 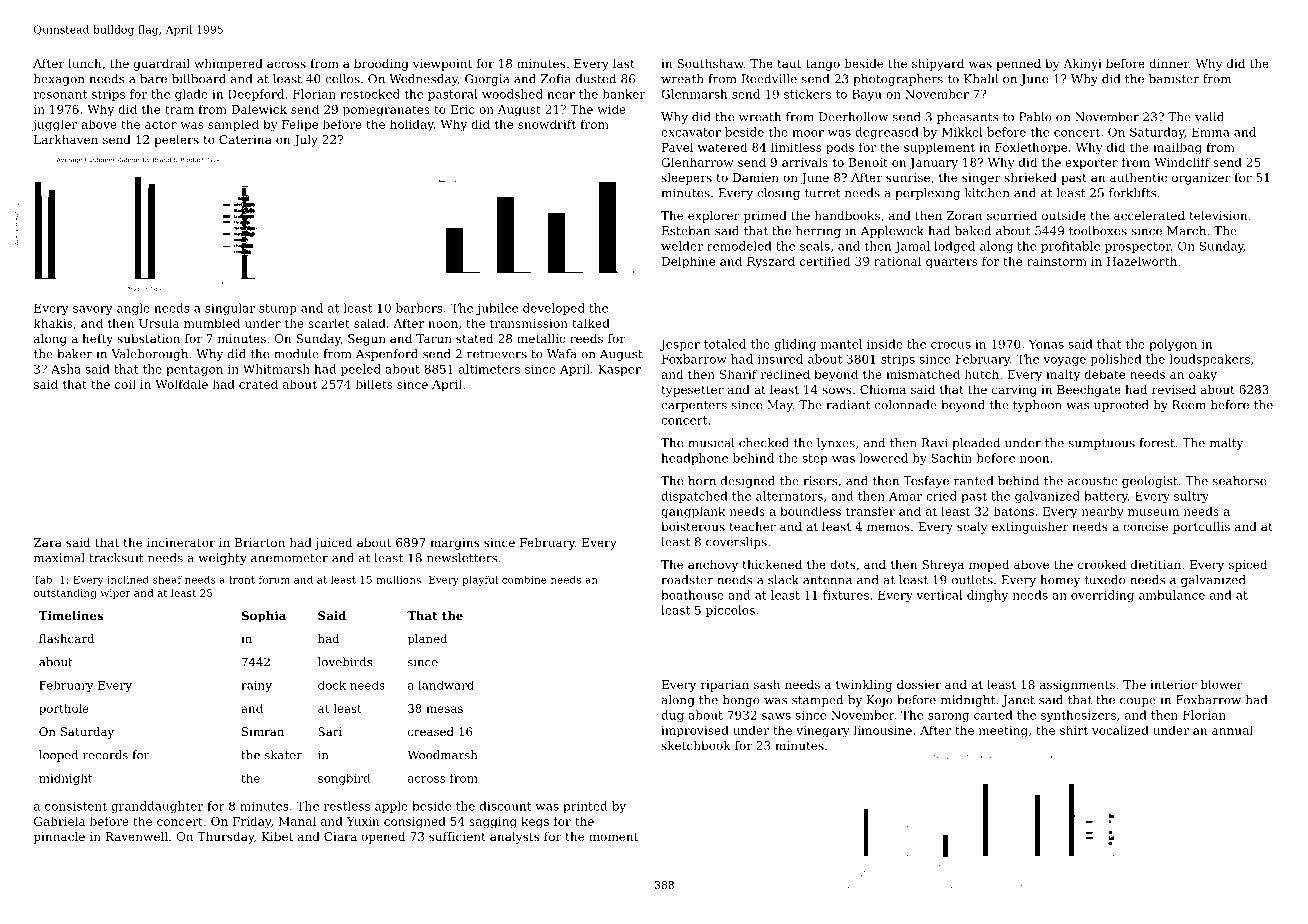 What do you see at coordinates (688, 262) in the image?
I see `Delphine` at bounding box center [688, 262].
